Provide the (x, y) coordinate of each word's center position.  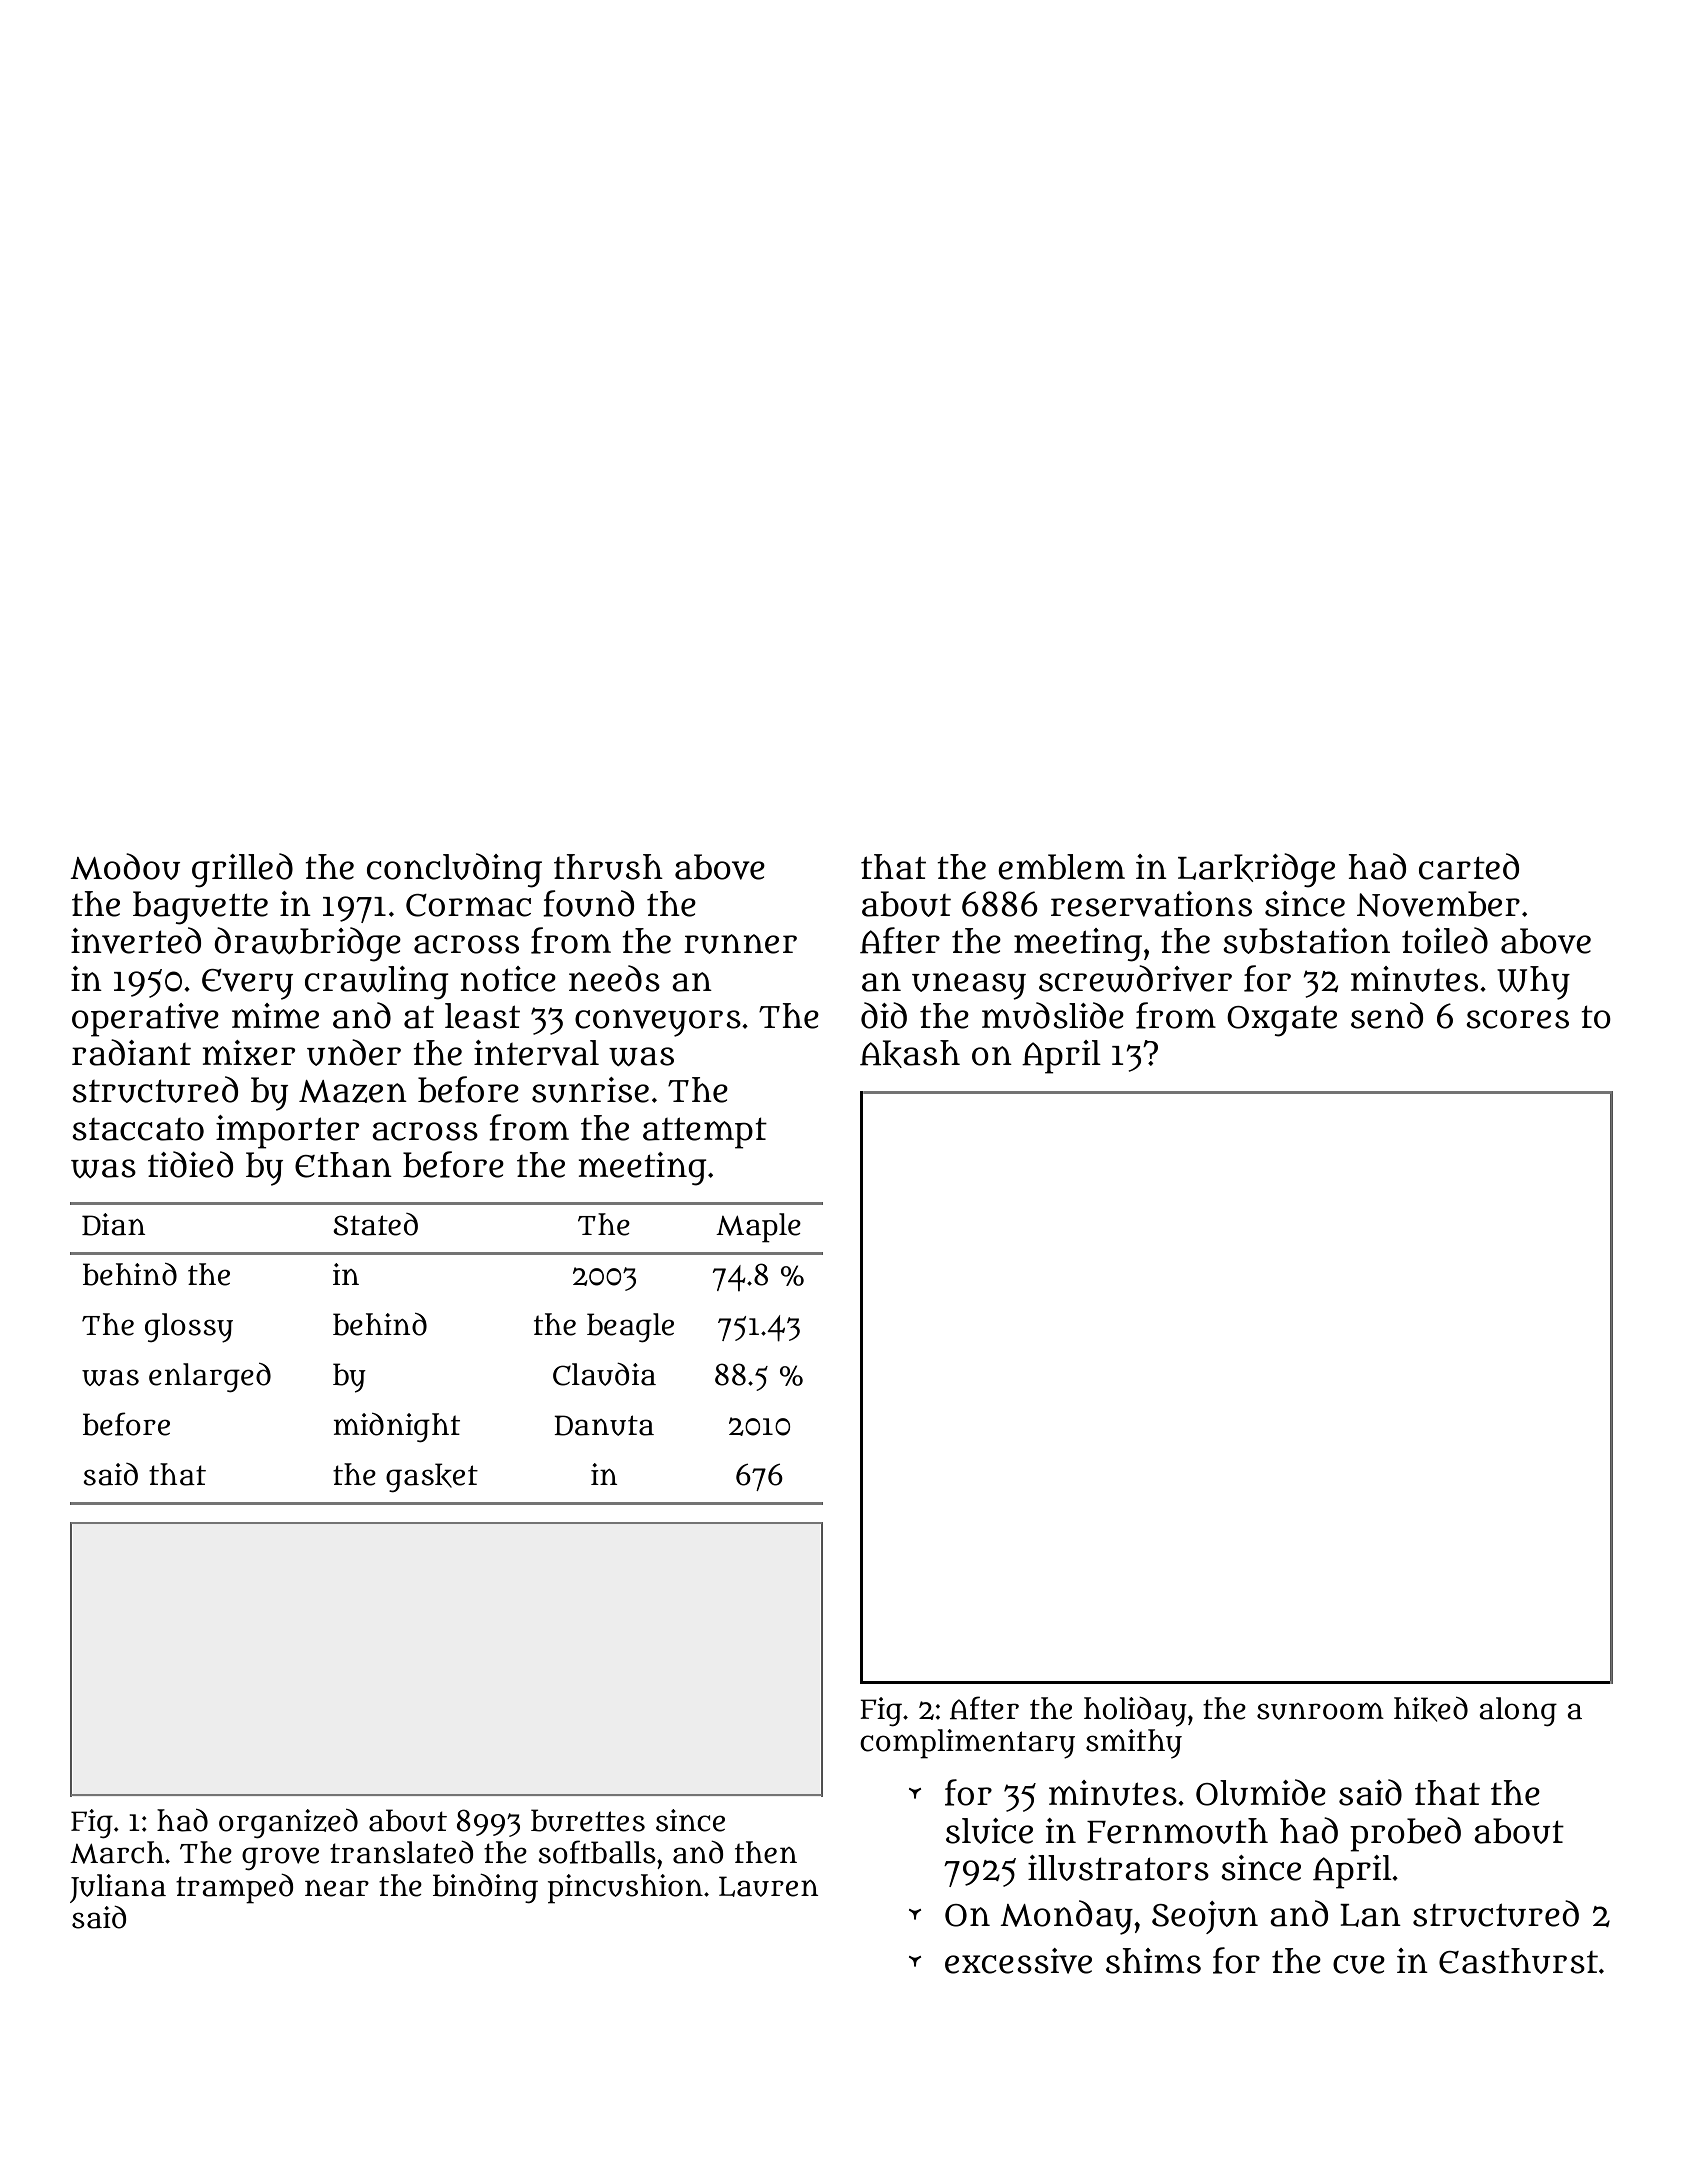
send (1387, 1015)
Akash (910, 1054)
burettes (588, 1820)
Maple (758, 1228)
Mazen (353, 1091)
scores (1517, 1019)
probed (1405, 1834)
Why (1533, 983)
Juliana (118, 1888)
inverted (136, 940)
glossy (189, 1328)
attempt (705, 1133)
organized (288, 1823)
